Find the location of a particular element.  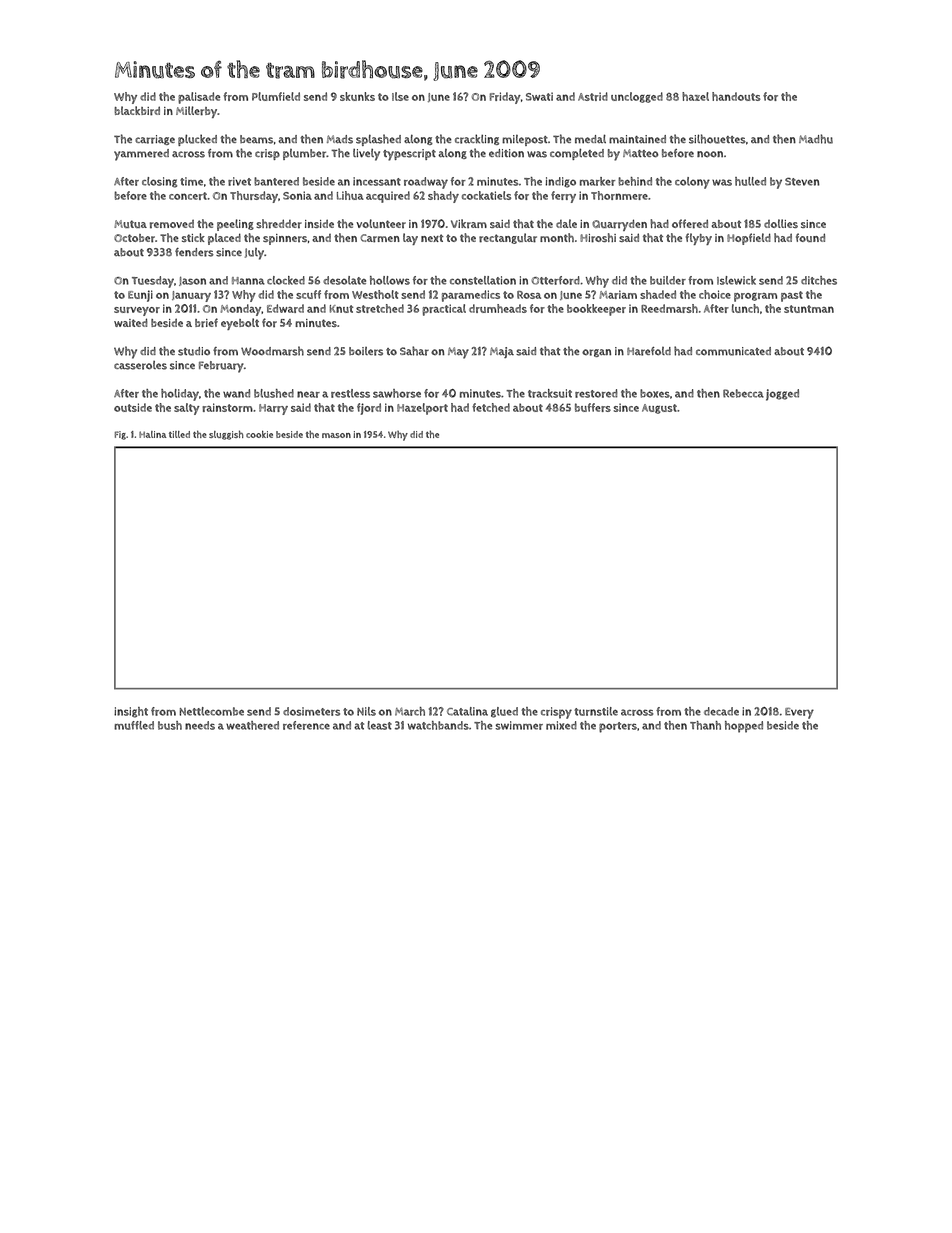

sluggish is located at coordinates (226, 435).
